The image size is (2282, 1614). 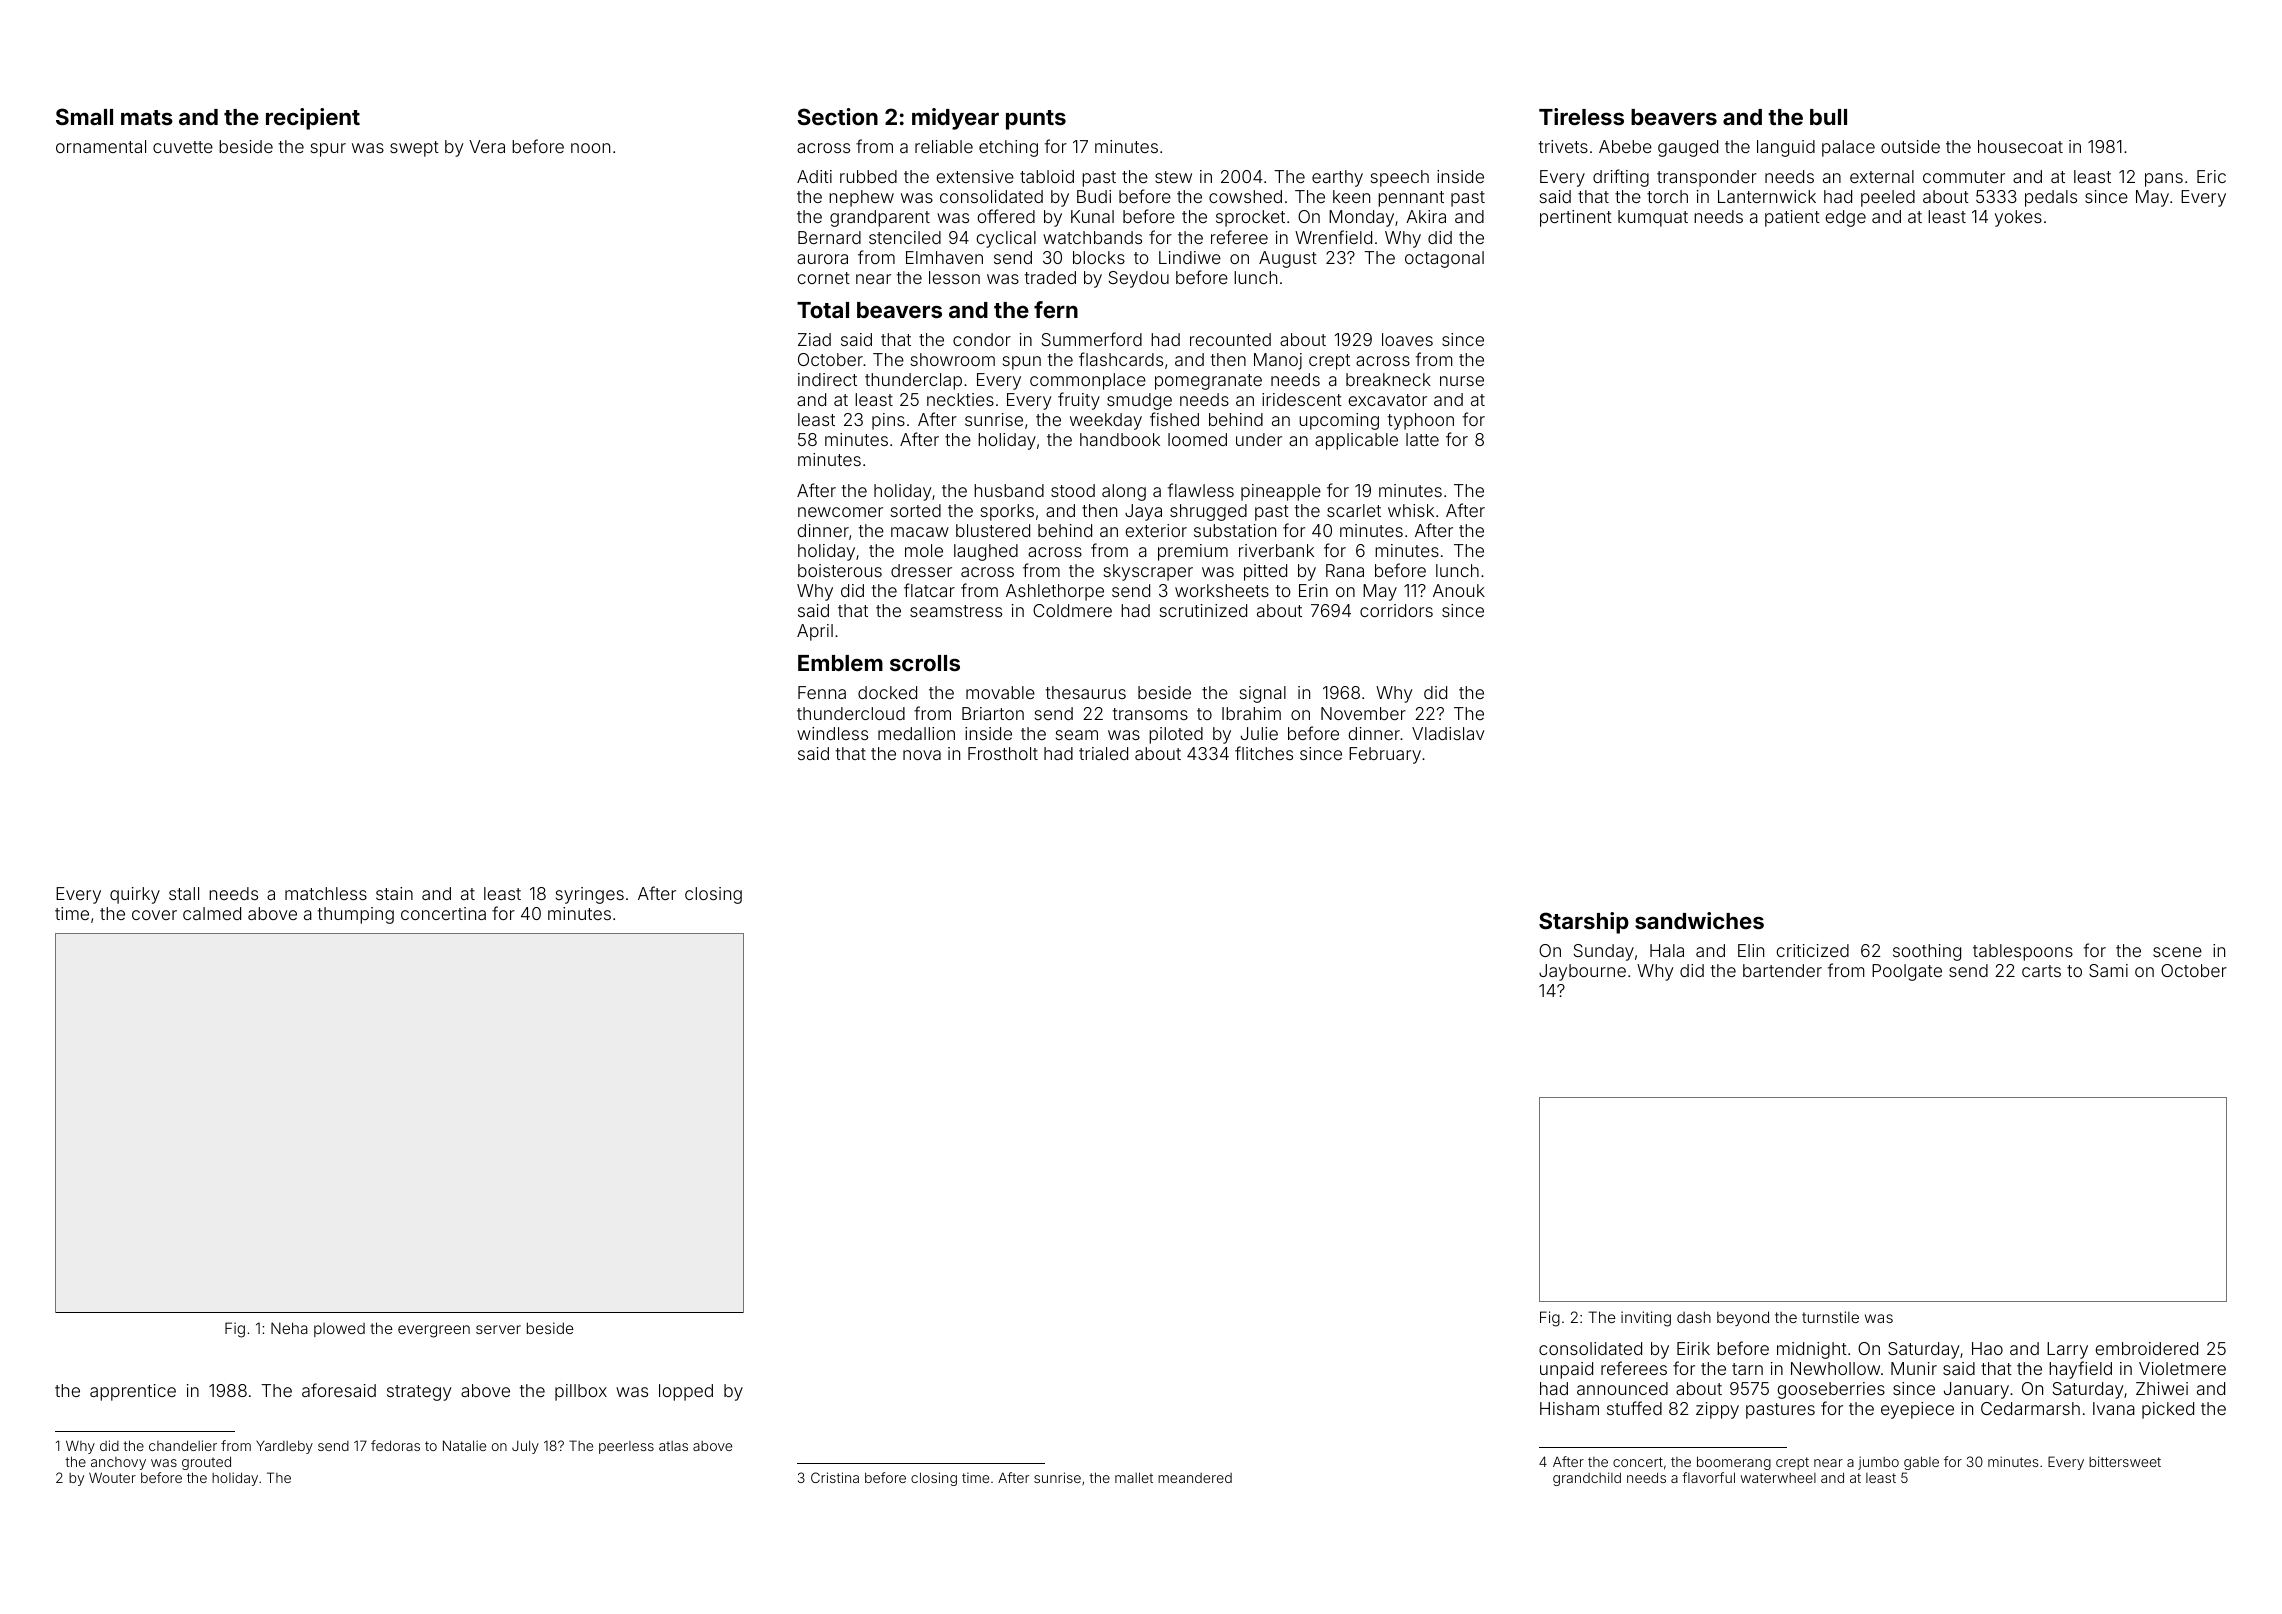 I want to click on scene, so click(x=2177, y=952).
